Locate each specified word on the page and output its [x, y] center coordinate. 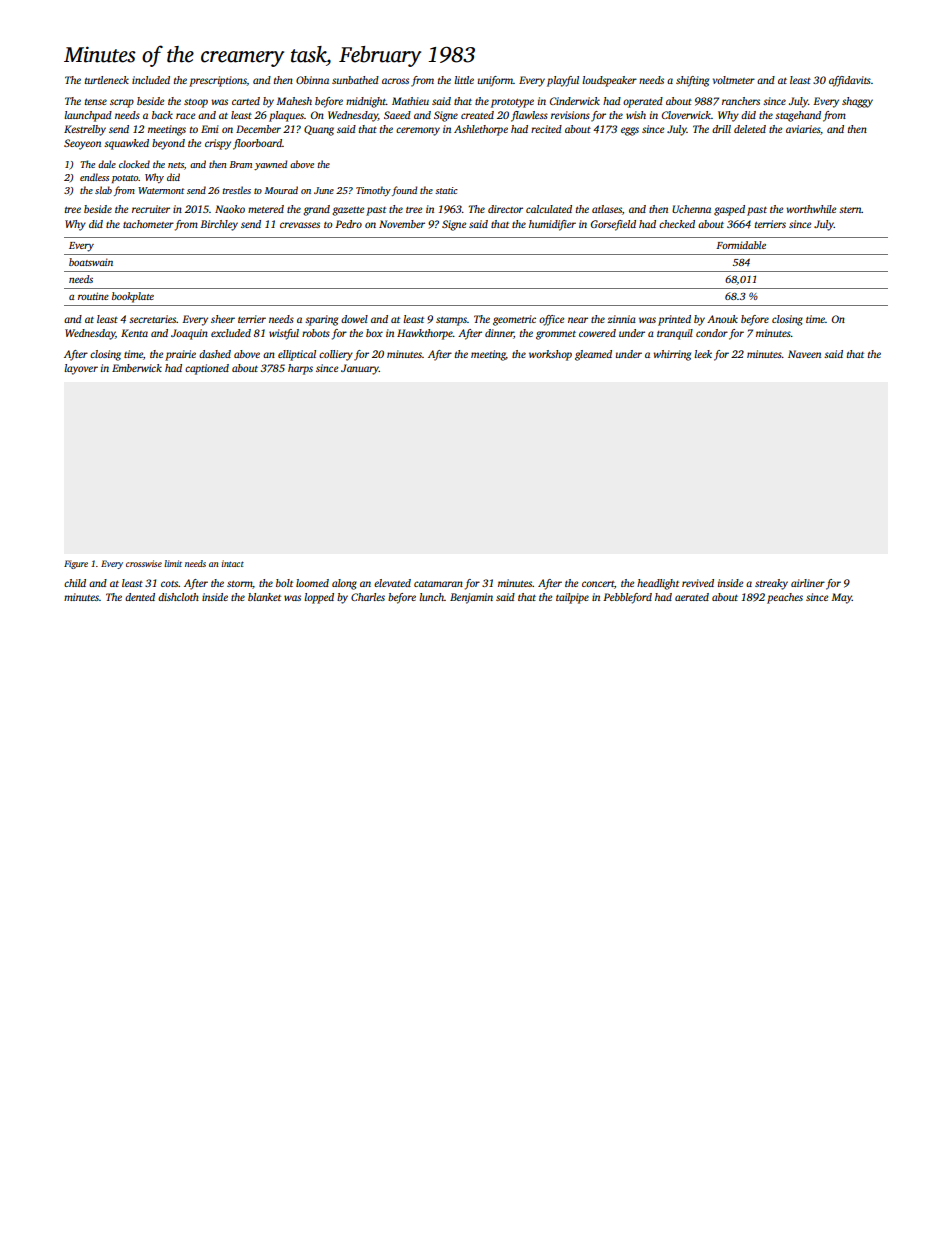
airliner [808, 583]
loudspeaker [609, 81]
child [75, 583]
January [360, 369]
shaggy [857, 102]
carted [246, 101]
